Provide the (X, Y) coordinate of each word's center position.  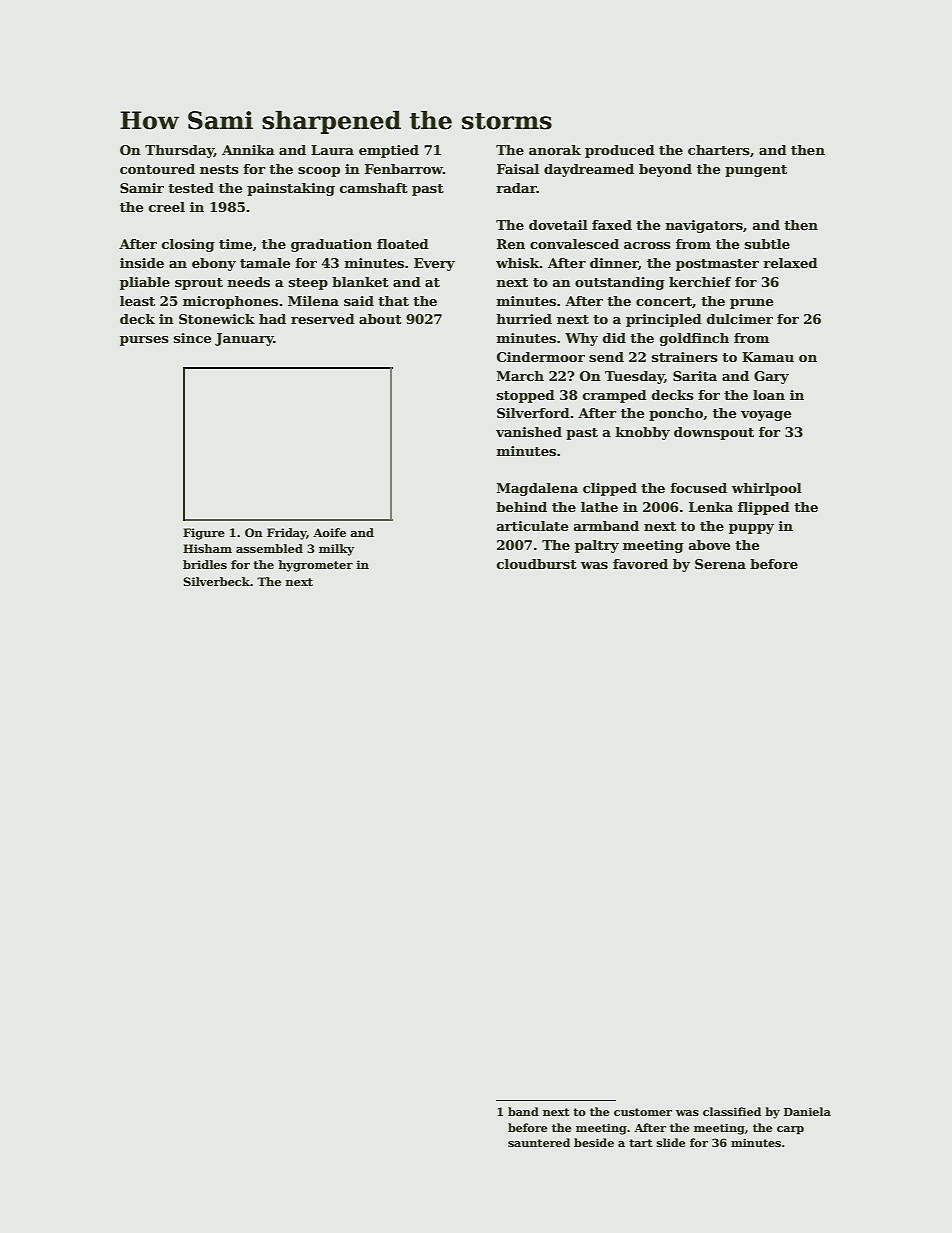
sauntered (539, 1142)
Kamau (768, 357)
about (380, 319)
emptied (389, 151)
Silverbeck (216, 581)
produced (620, 151)
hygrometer (315, 566)
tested (191, 188)
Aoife (329, 532)
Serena (720, 564)
